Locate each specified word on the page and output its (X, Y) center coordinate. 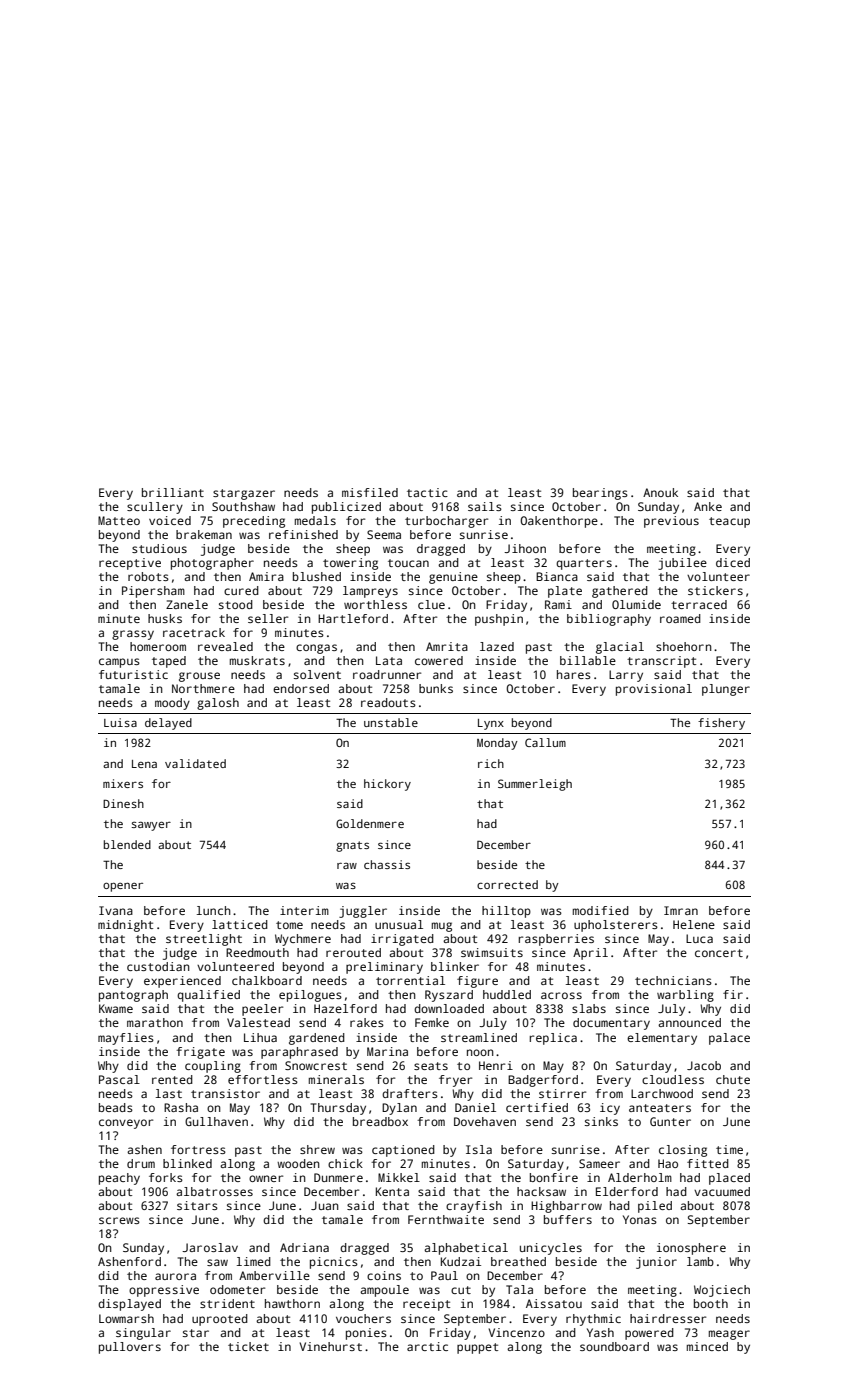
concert (719, 953)
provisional (654, 690)
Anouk (660, 492)
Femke (432, 1022)
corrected (507, 884)
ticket (248, 1346)
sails (485, 506)
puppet (477, 1348)
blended (127, 844)
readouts (388, 702)
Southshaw (243, 506)
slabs (589, 1008)
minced (707, 1346)
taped (169, 662)
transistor (225, 1093)
